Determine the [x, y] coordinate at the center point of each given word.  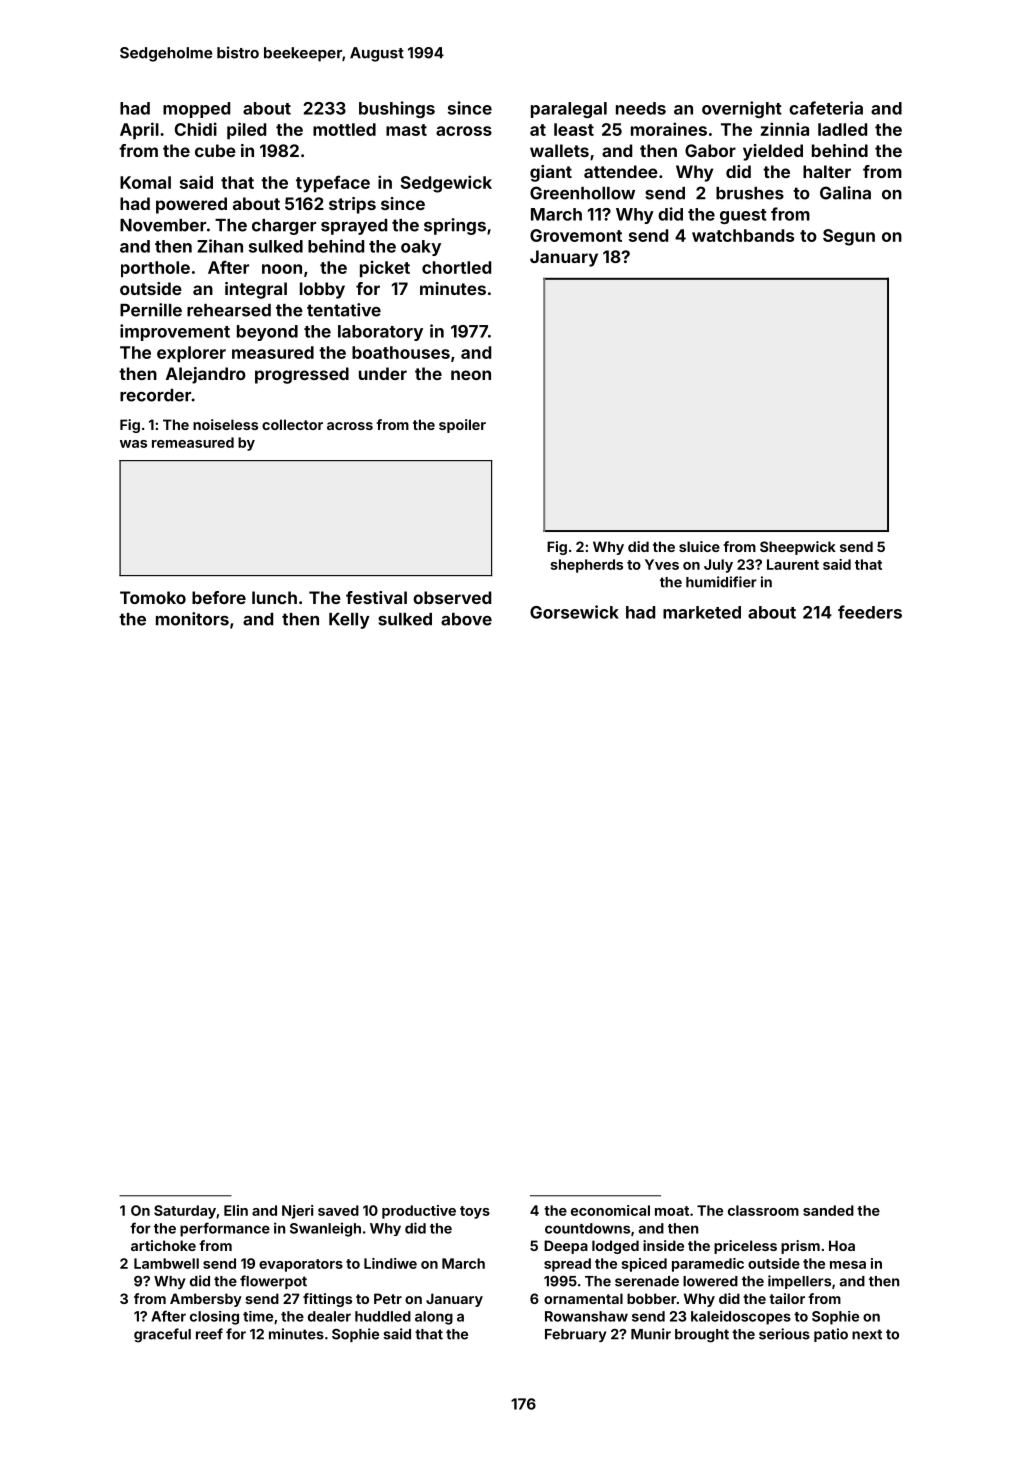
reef [209, 1334]
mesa [848, 1265]
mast [406, 130]
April [139, 131]
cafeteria [826, 108]
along [434, 1318]
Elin [236, 1210]
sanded [828, 1210]
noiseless [225, 424]
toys [475, 1212]
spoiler [462, 426]
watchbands [743, 235]
